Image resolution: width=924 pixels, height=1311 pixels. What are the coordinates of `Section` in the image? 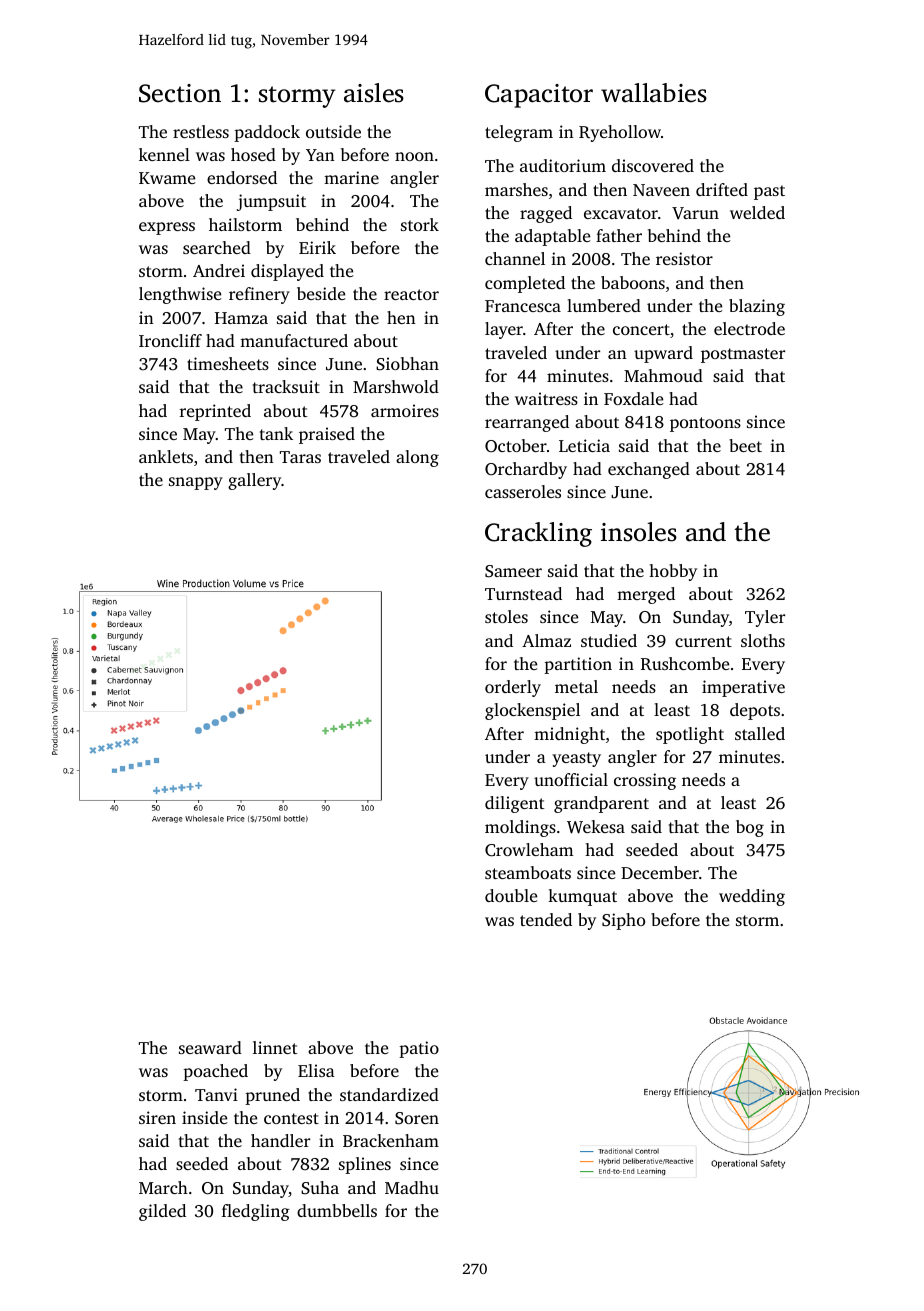 It's located at (180, 93).
